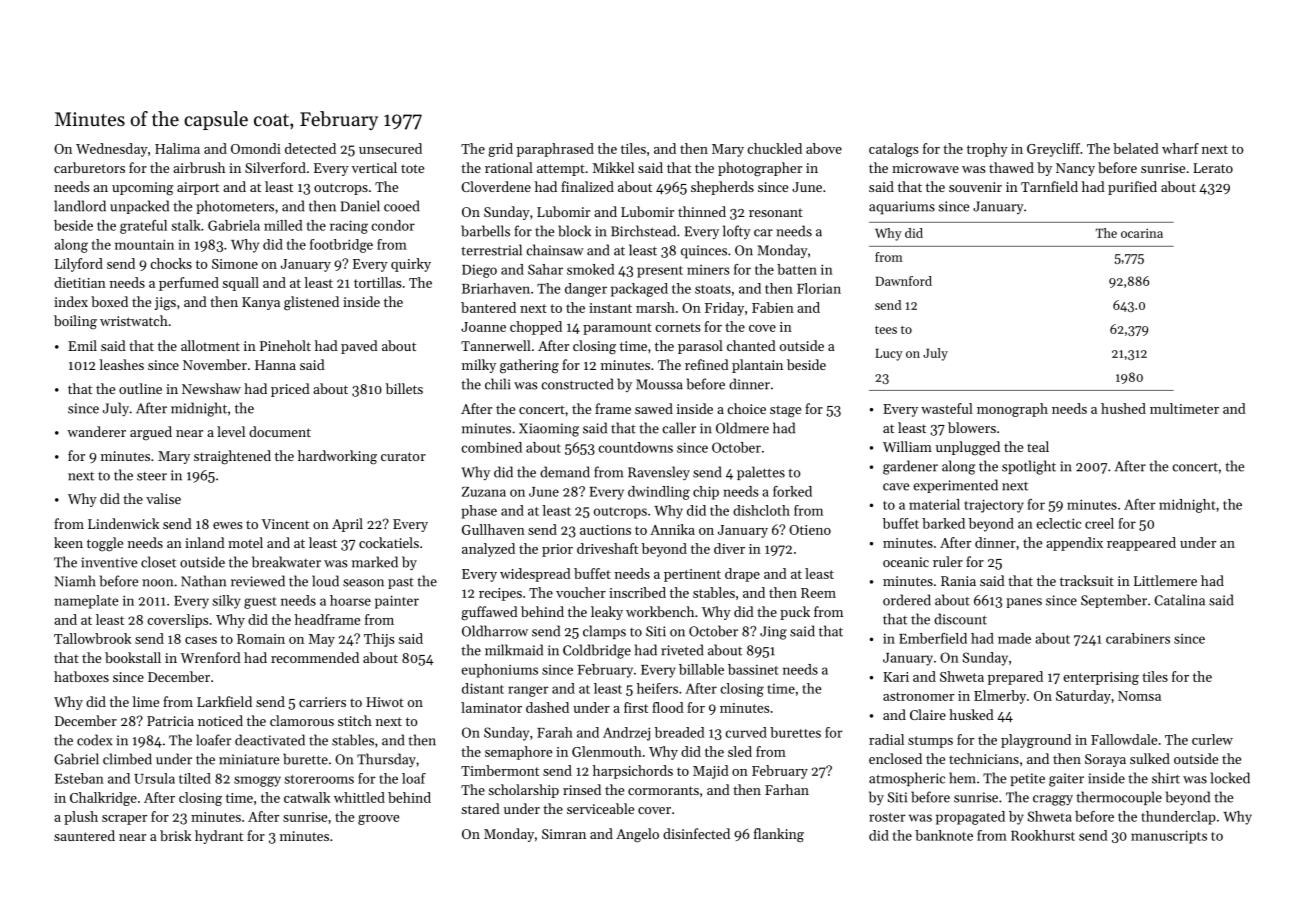  Describe the element at coordinates (613, 167) in the image. I see `Mikkel` at that location.
